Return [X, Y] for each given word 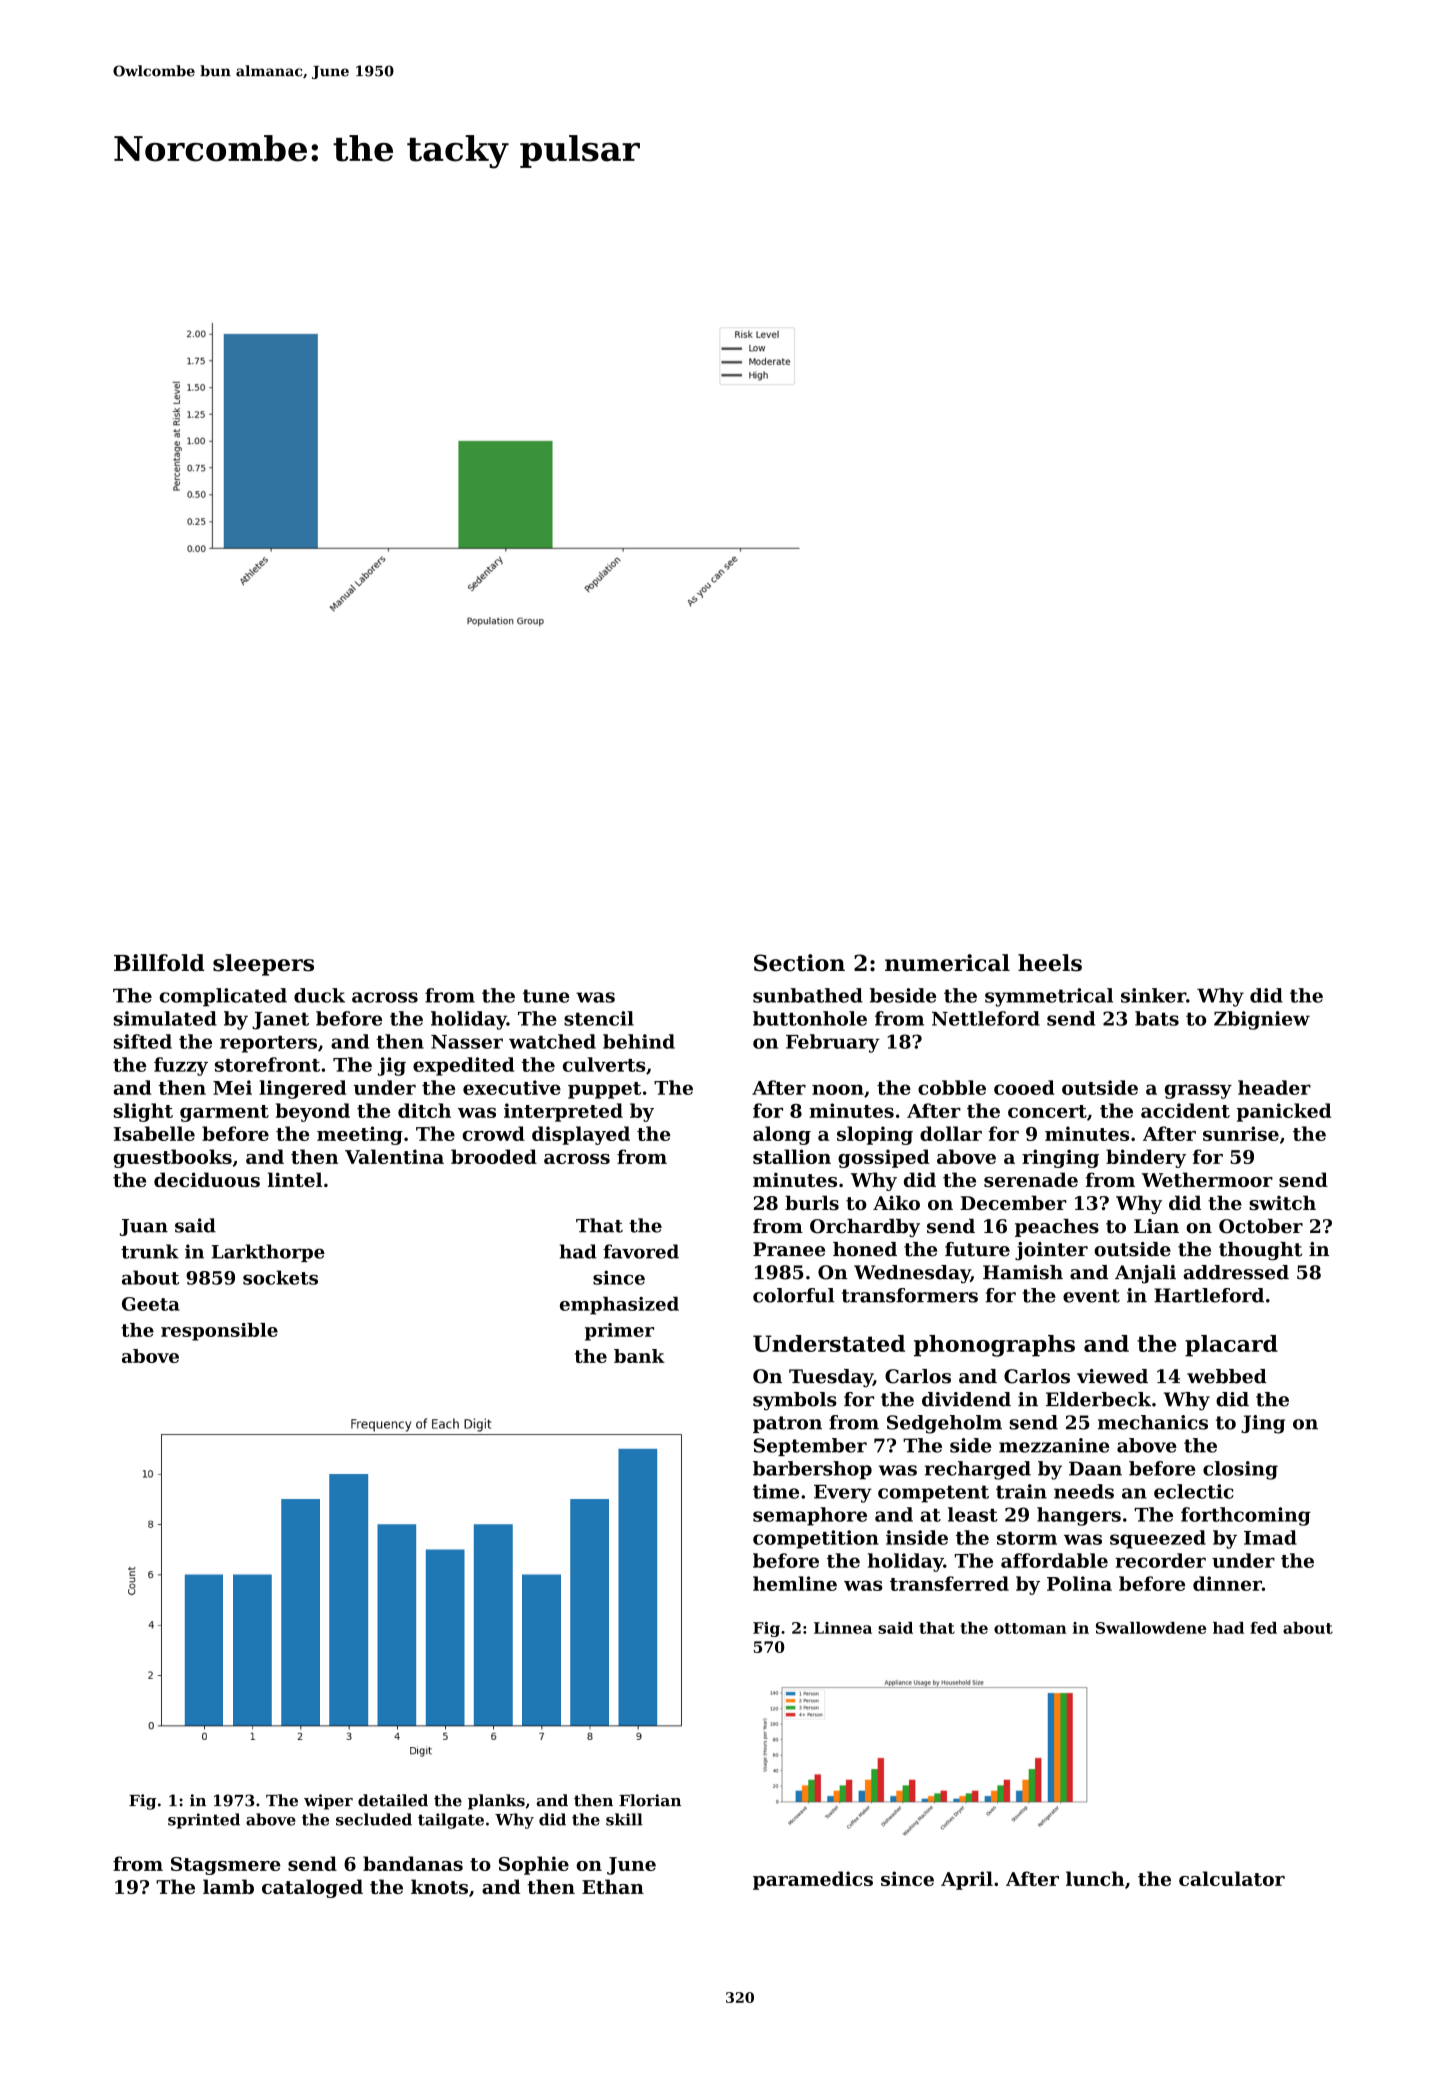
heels [1050, 963]
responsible [219, 1332]
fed [1263, 1628]
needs [1084, 1491]
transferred [949, 1583]
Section [799, 963]
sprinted [204, 1821]
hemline [795, 1583]
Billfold [159, 963]
